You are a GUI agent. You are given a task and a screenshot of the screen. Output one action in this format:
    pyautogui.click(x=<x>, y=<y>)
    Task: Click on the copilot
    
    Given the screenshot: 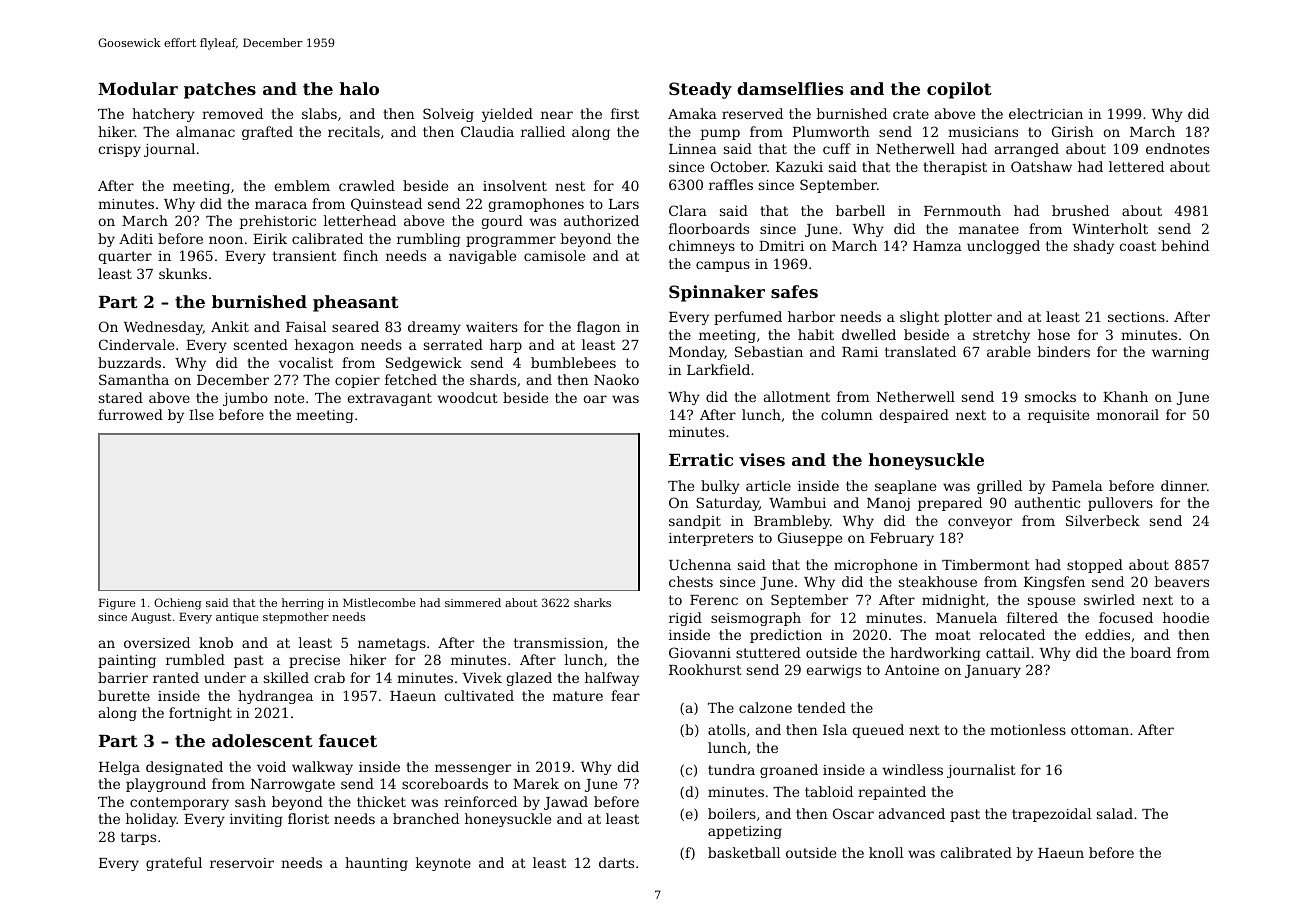 What is the action you would take?
    pyautogui.click(x=959, y=90)
